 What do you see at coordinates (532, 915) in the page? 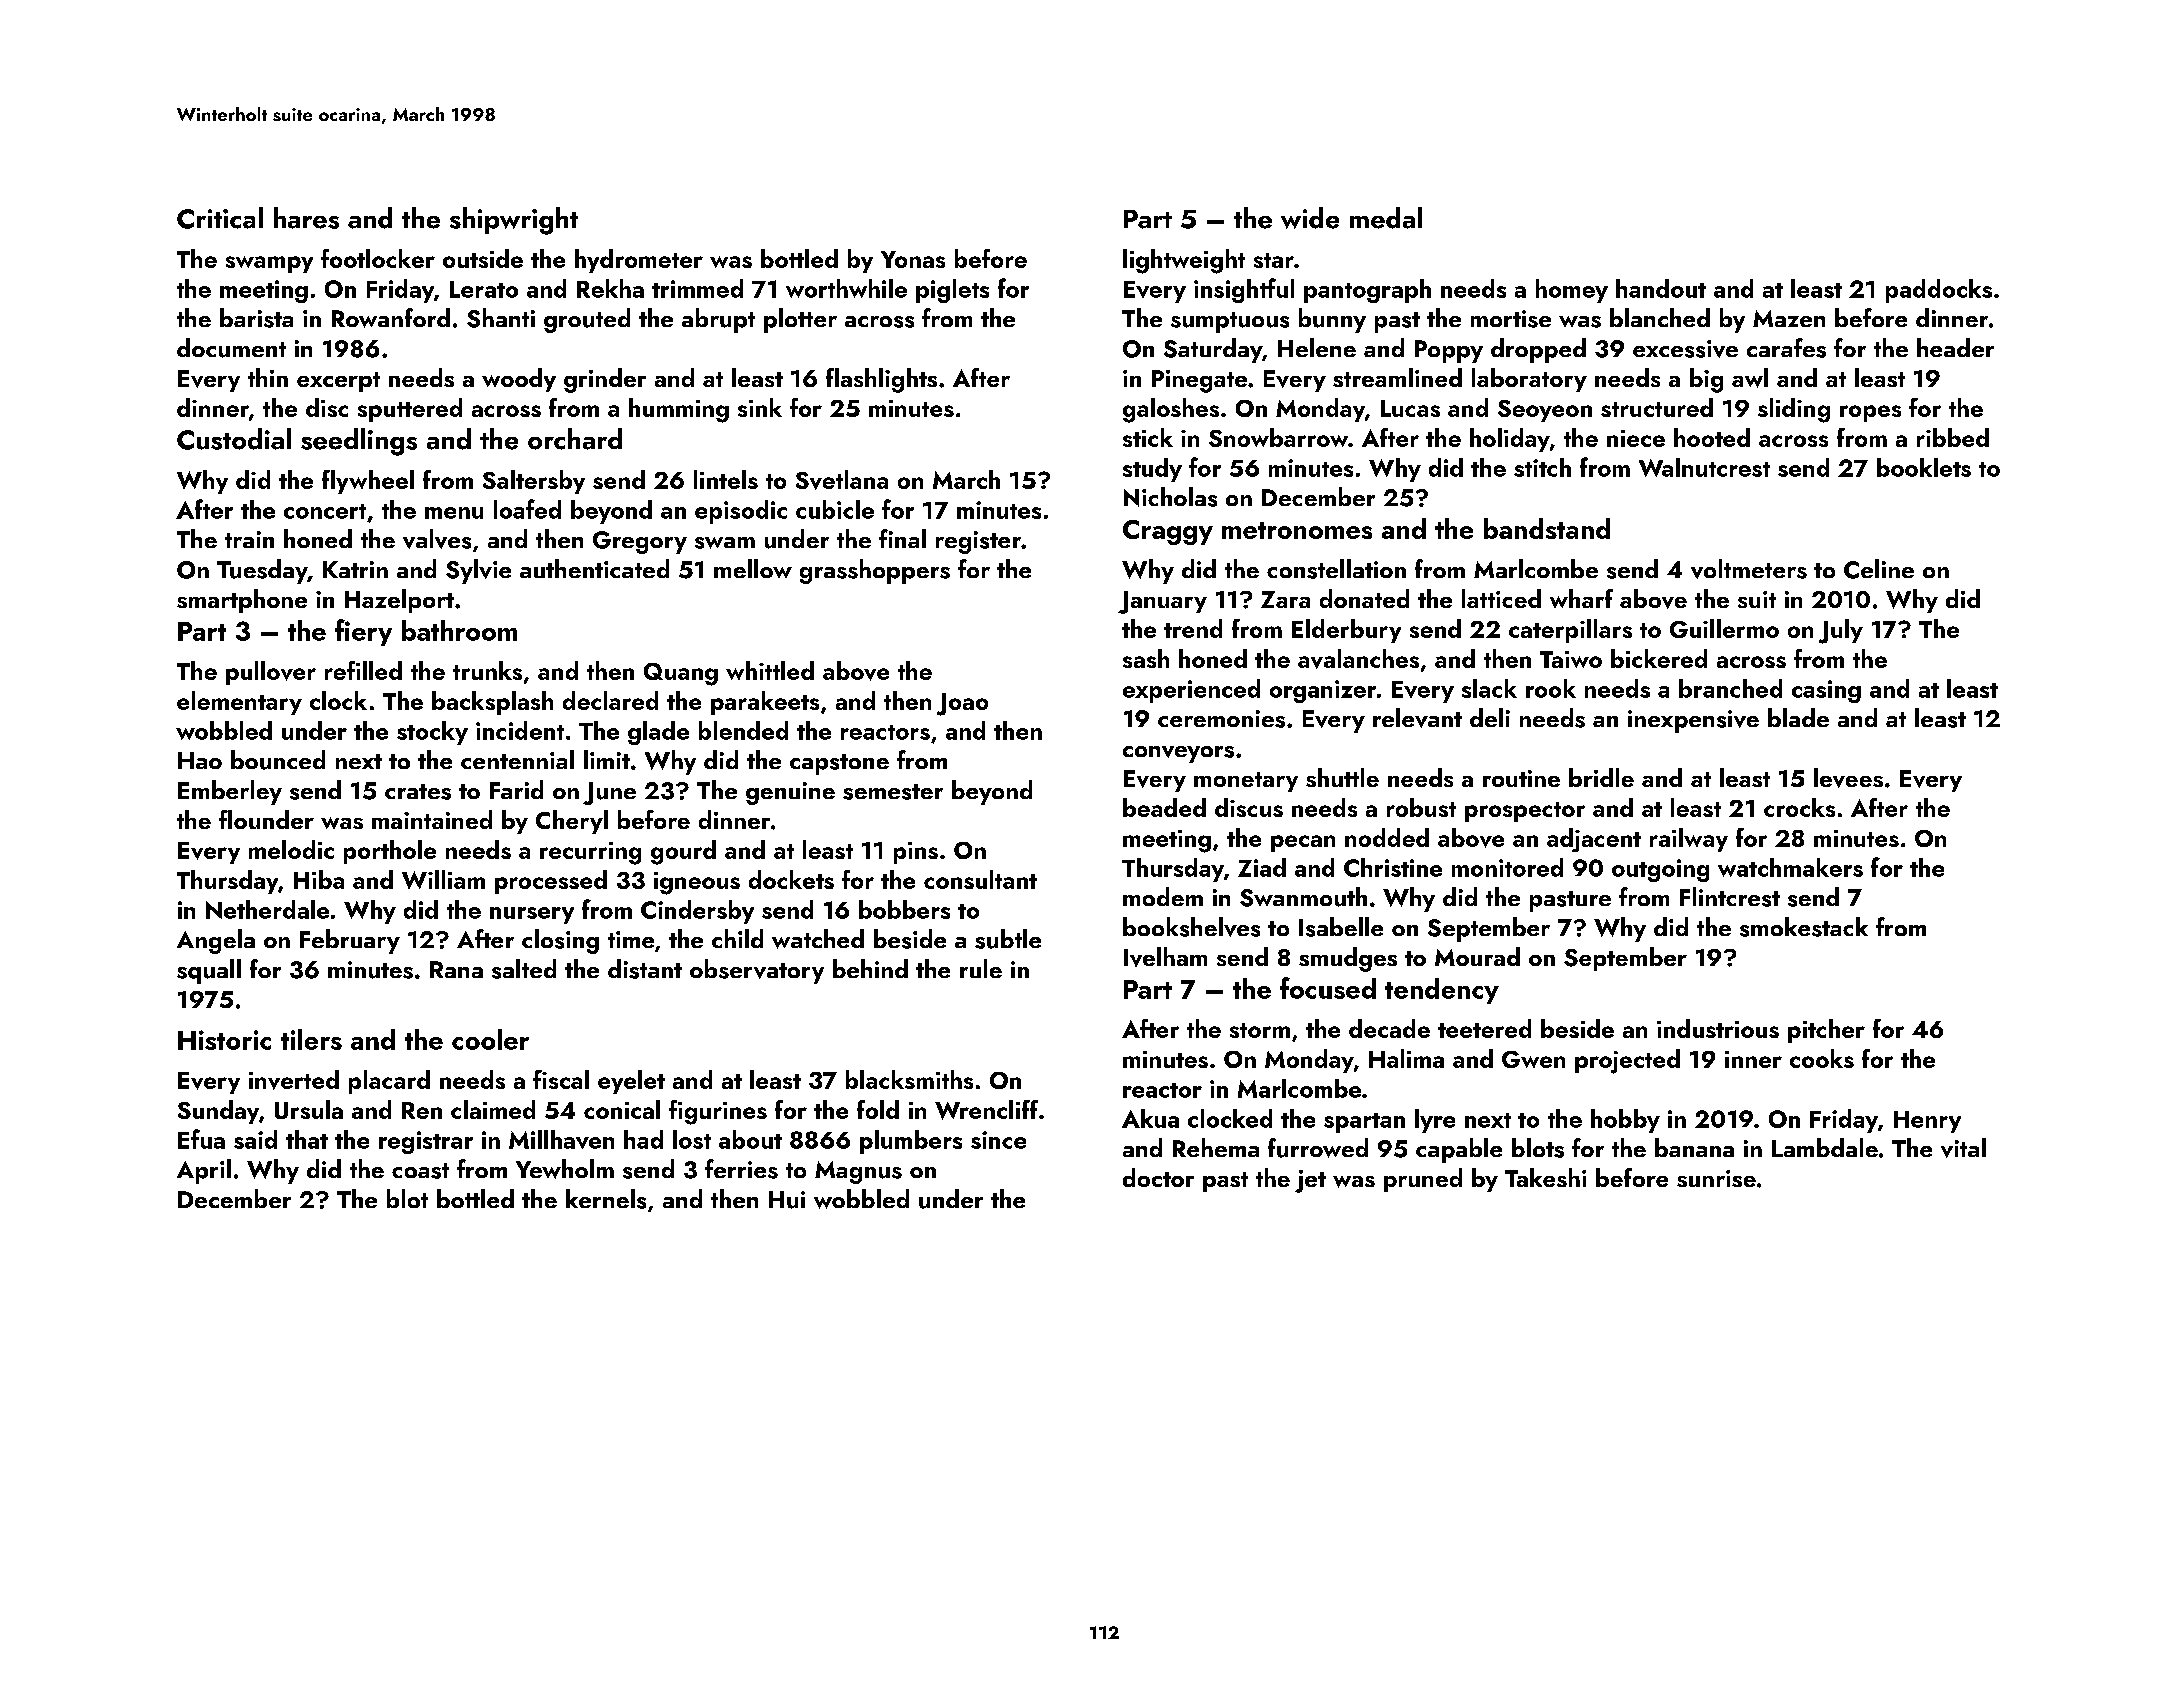
I see `nursery` at bounding box center [532, 915].
